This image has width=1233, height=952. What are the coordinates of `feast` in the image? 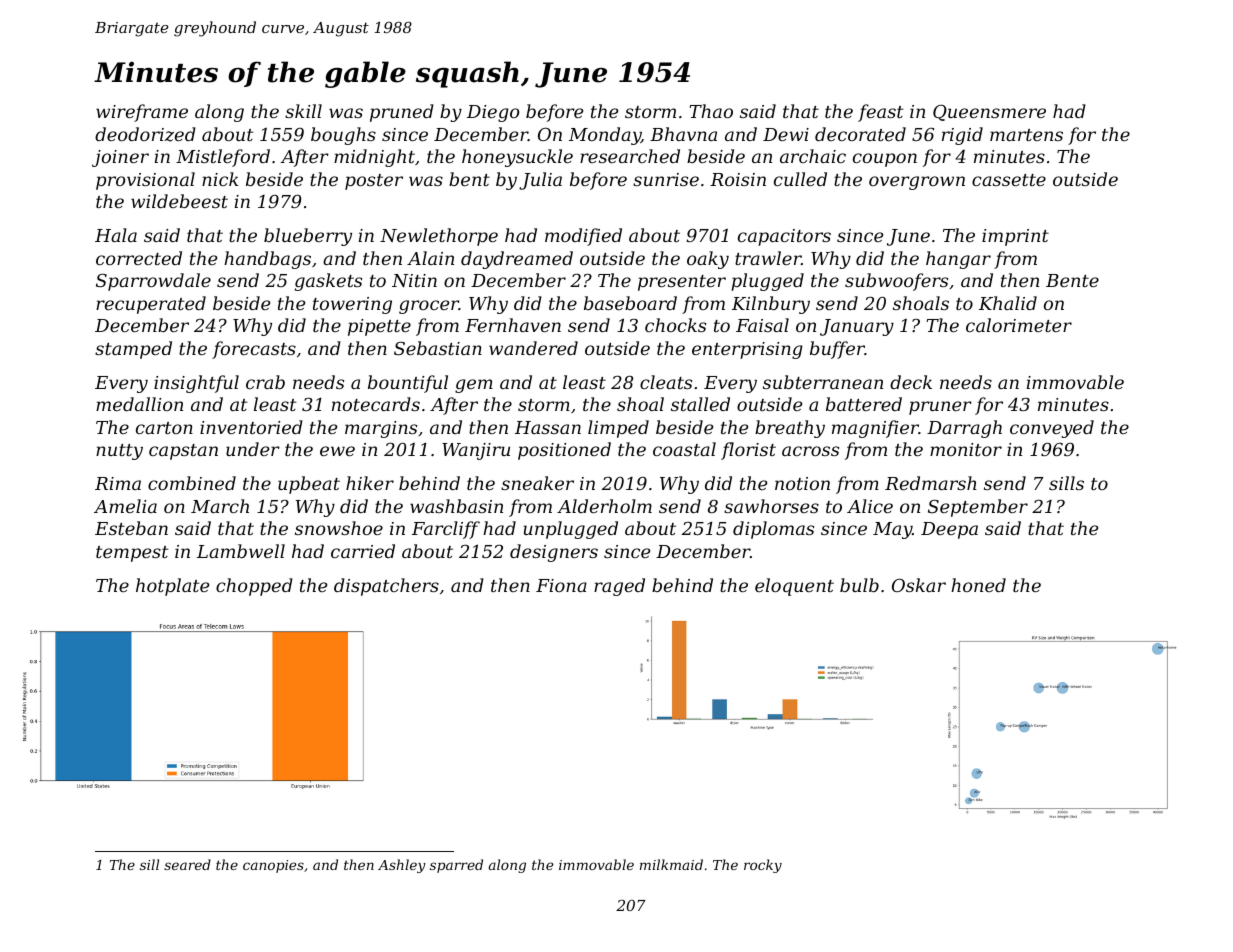 It's located at (880, 113).
